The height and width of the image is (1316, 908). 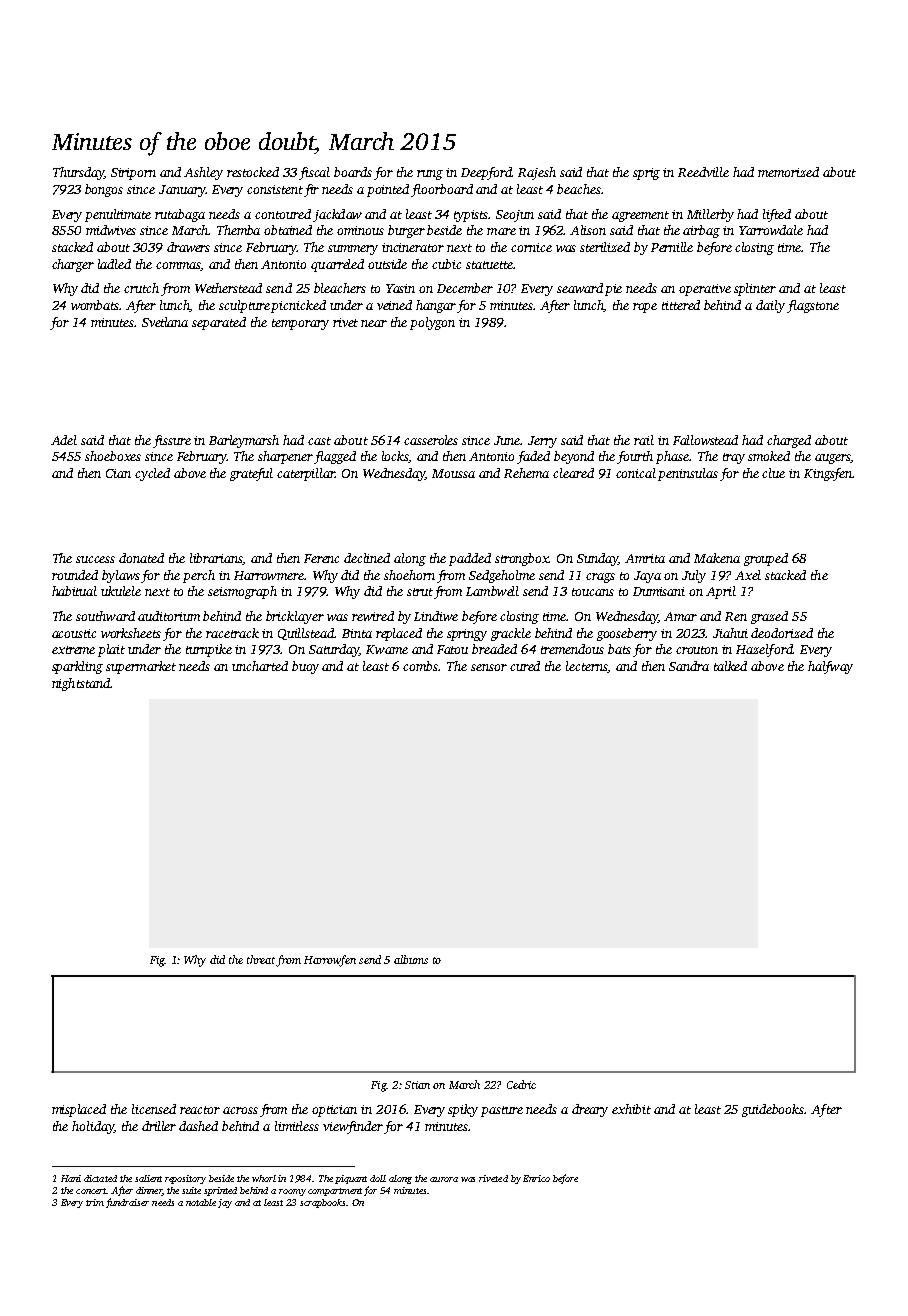 I want to click on memorized, so click(x=788, y=172).
